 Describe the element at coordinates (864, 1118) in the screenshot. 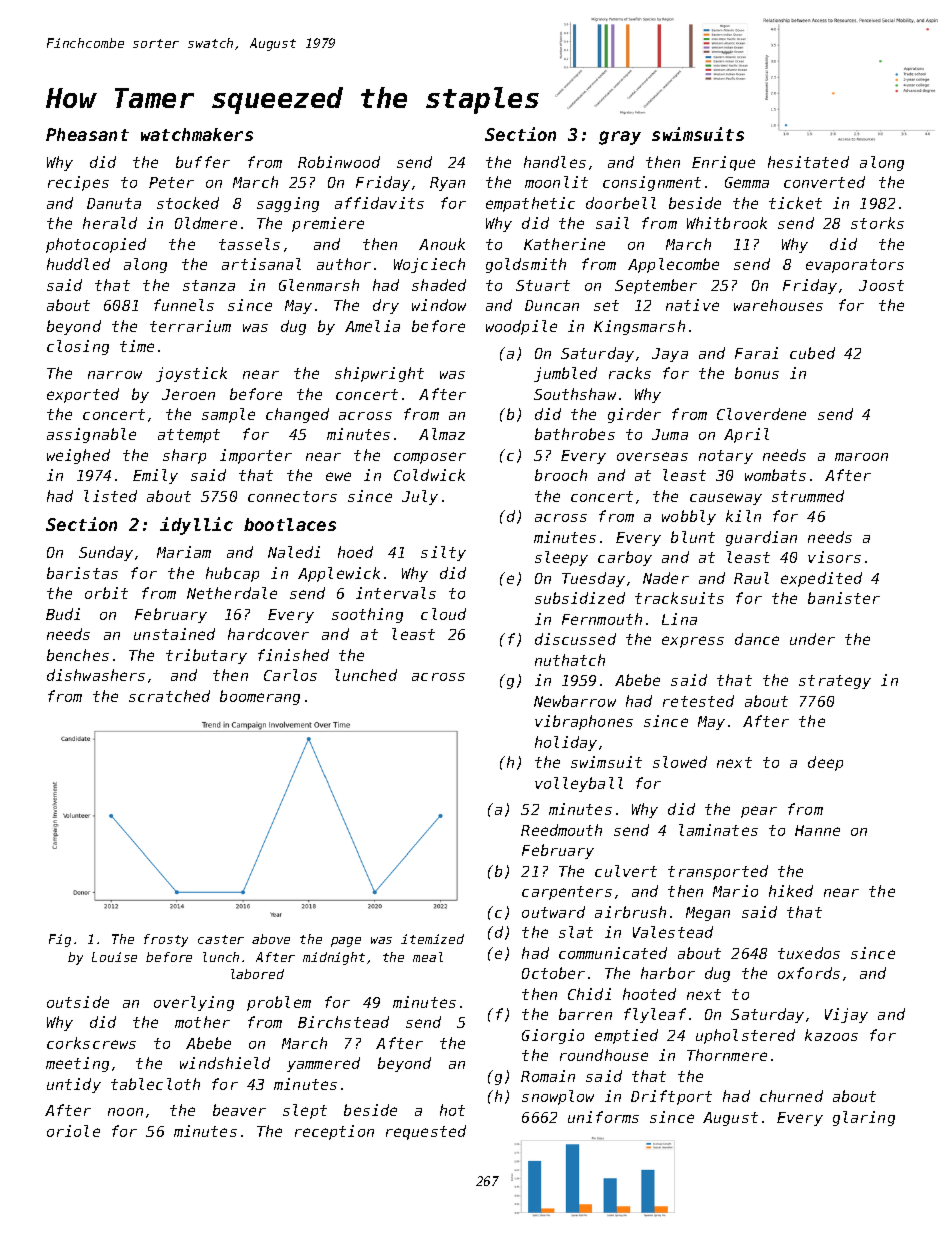

I see `glaring` at that location.
